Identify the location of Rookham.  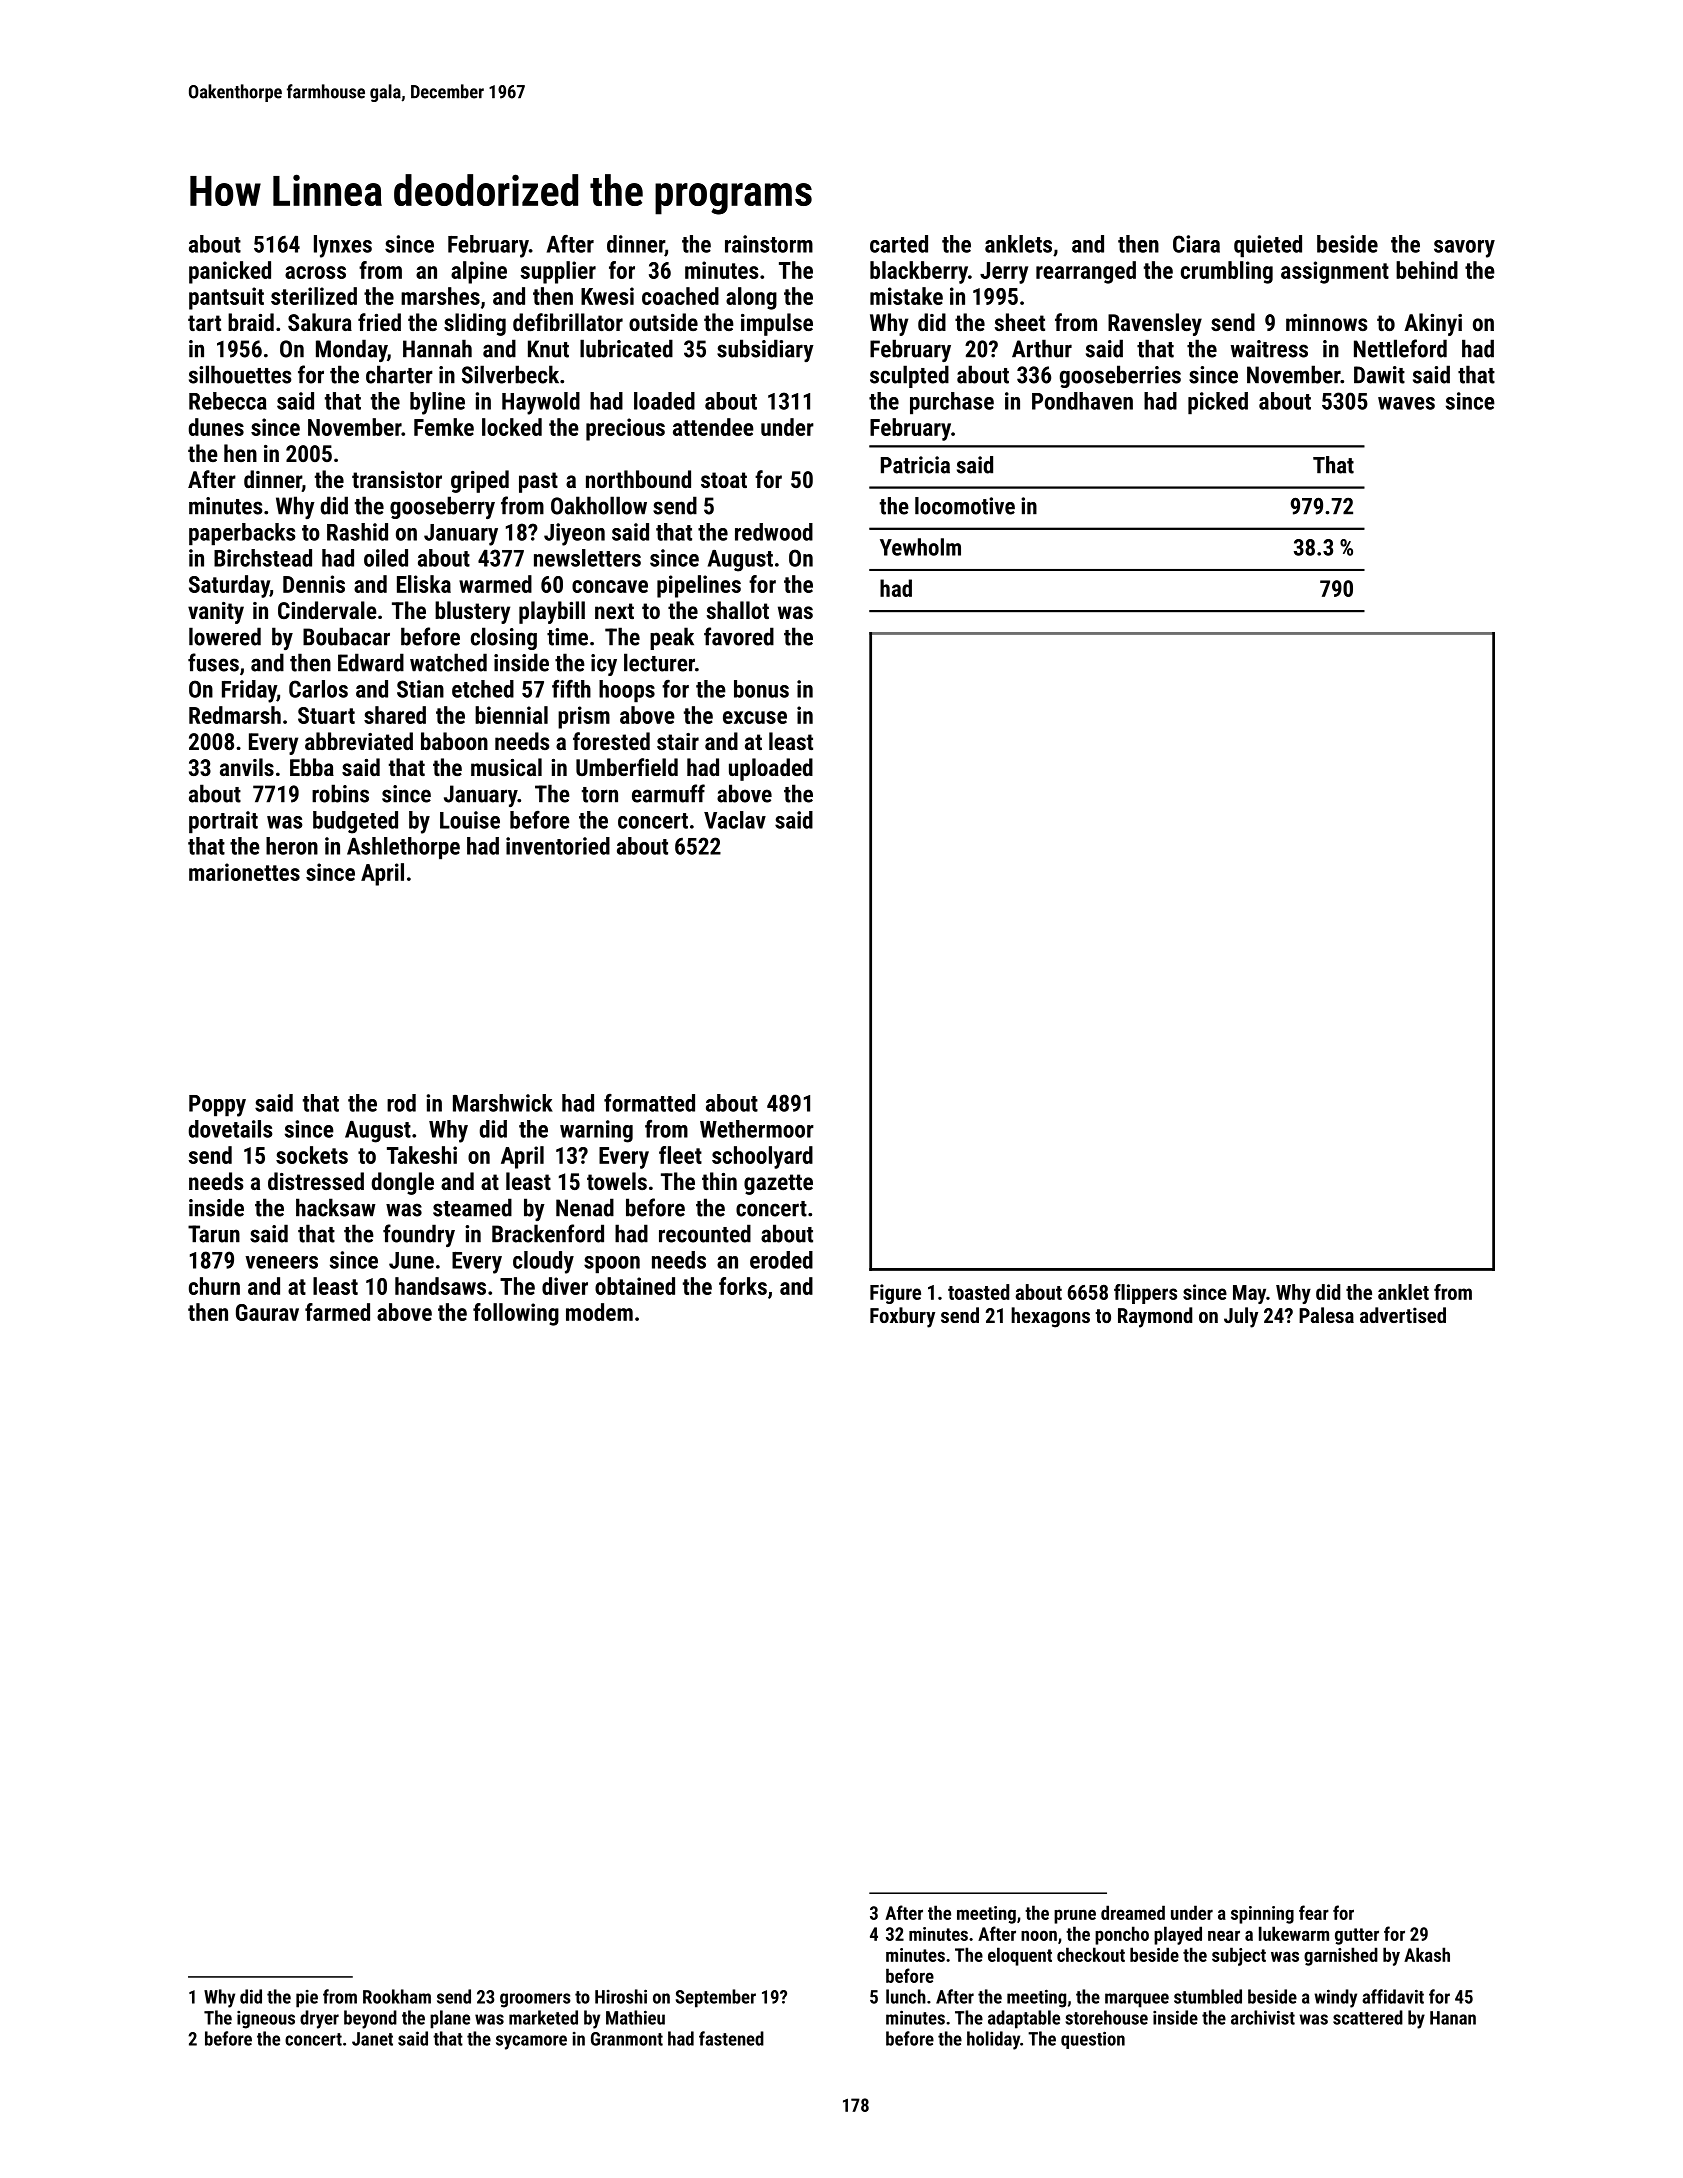
(397, 1996).
